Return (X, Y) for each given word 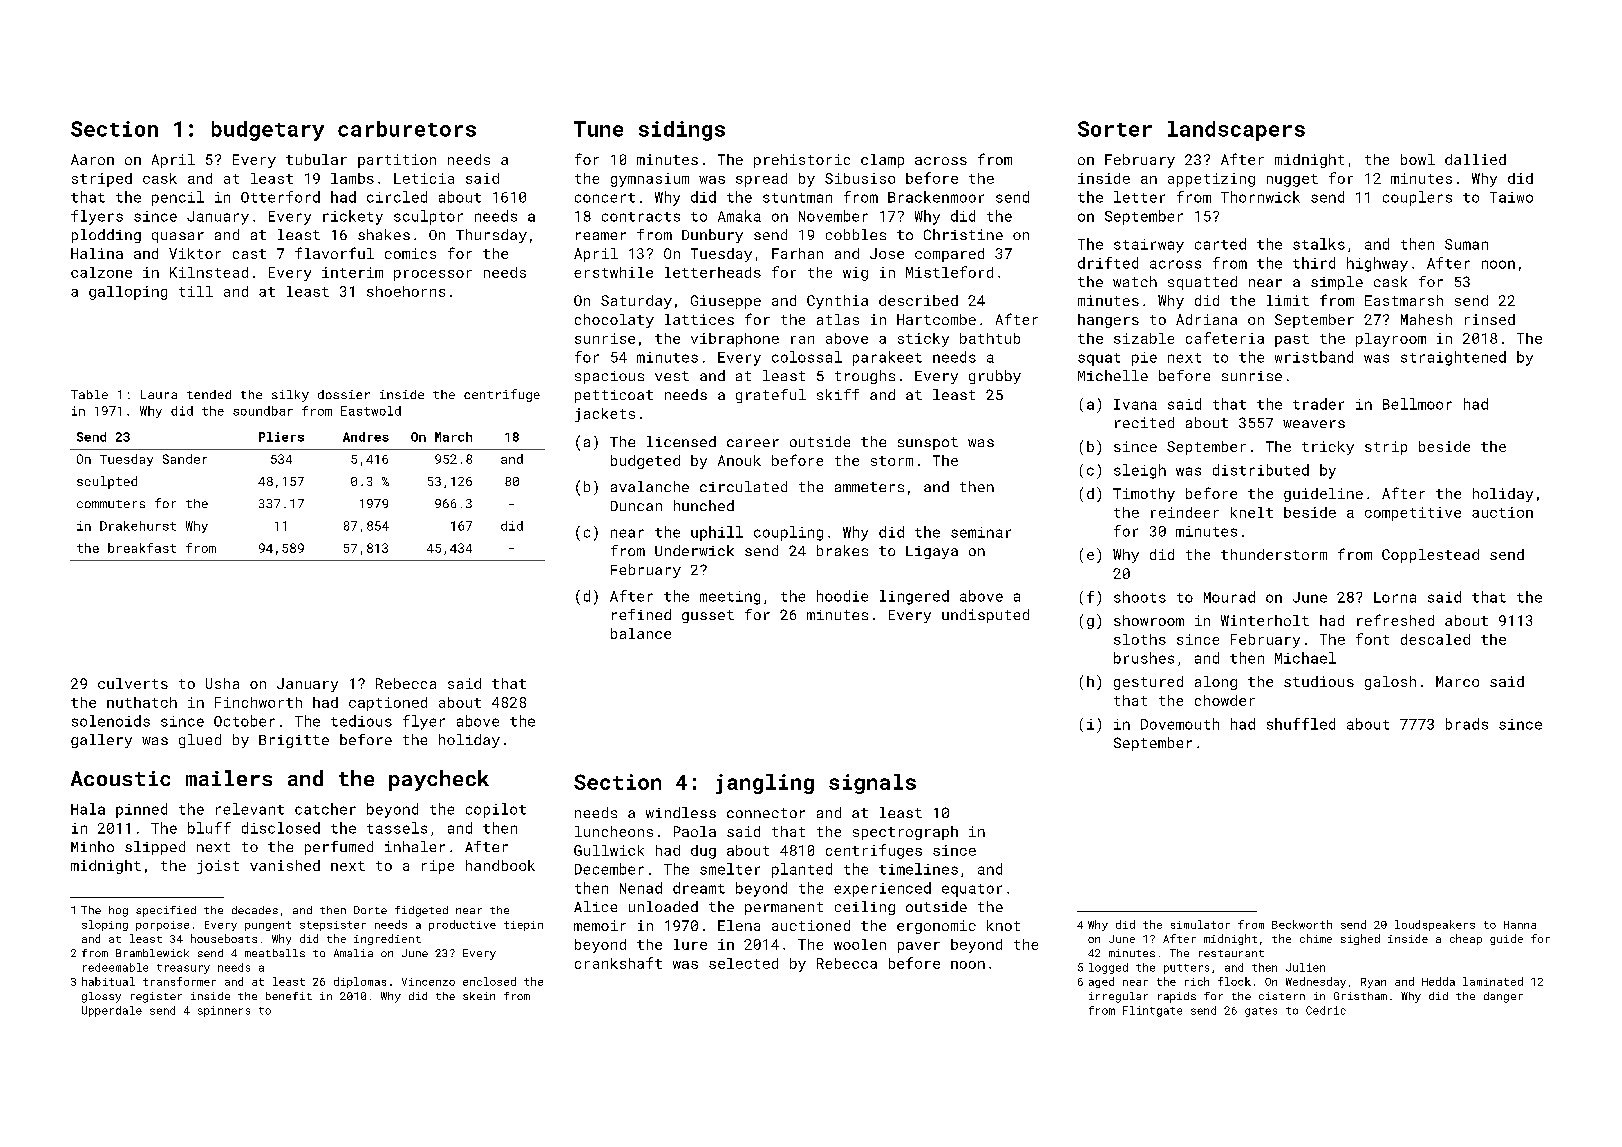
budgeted (645, 462)
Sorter (1115, 129)
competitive (1413, 514)
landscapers (1236, 131)
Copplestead (1430, 556)
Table (89, 394)
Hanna (1520, 925)
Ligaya (932, 552)
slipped (155, 848)
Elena (739, 925)
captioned (388, 704)
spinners (224, 1011)
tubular (316, 159)
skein (479, 996)
